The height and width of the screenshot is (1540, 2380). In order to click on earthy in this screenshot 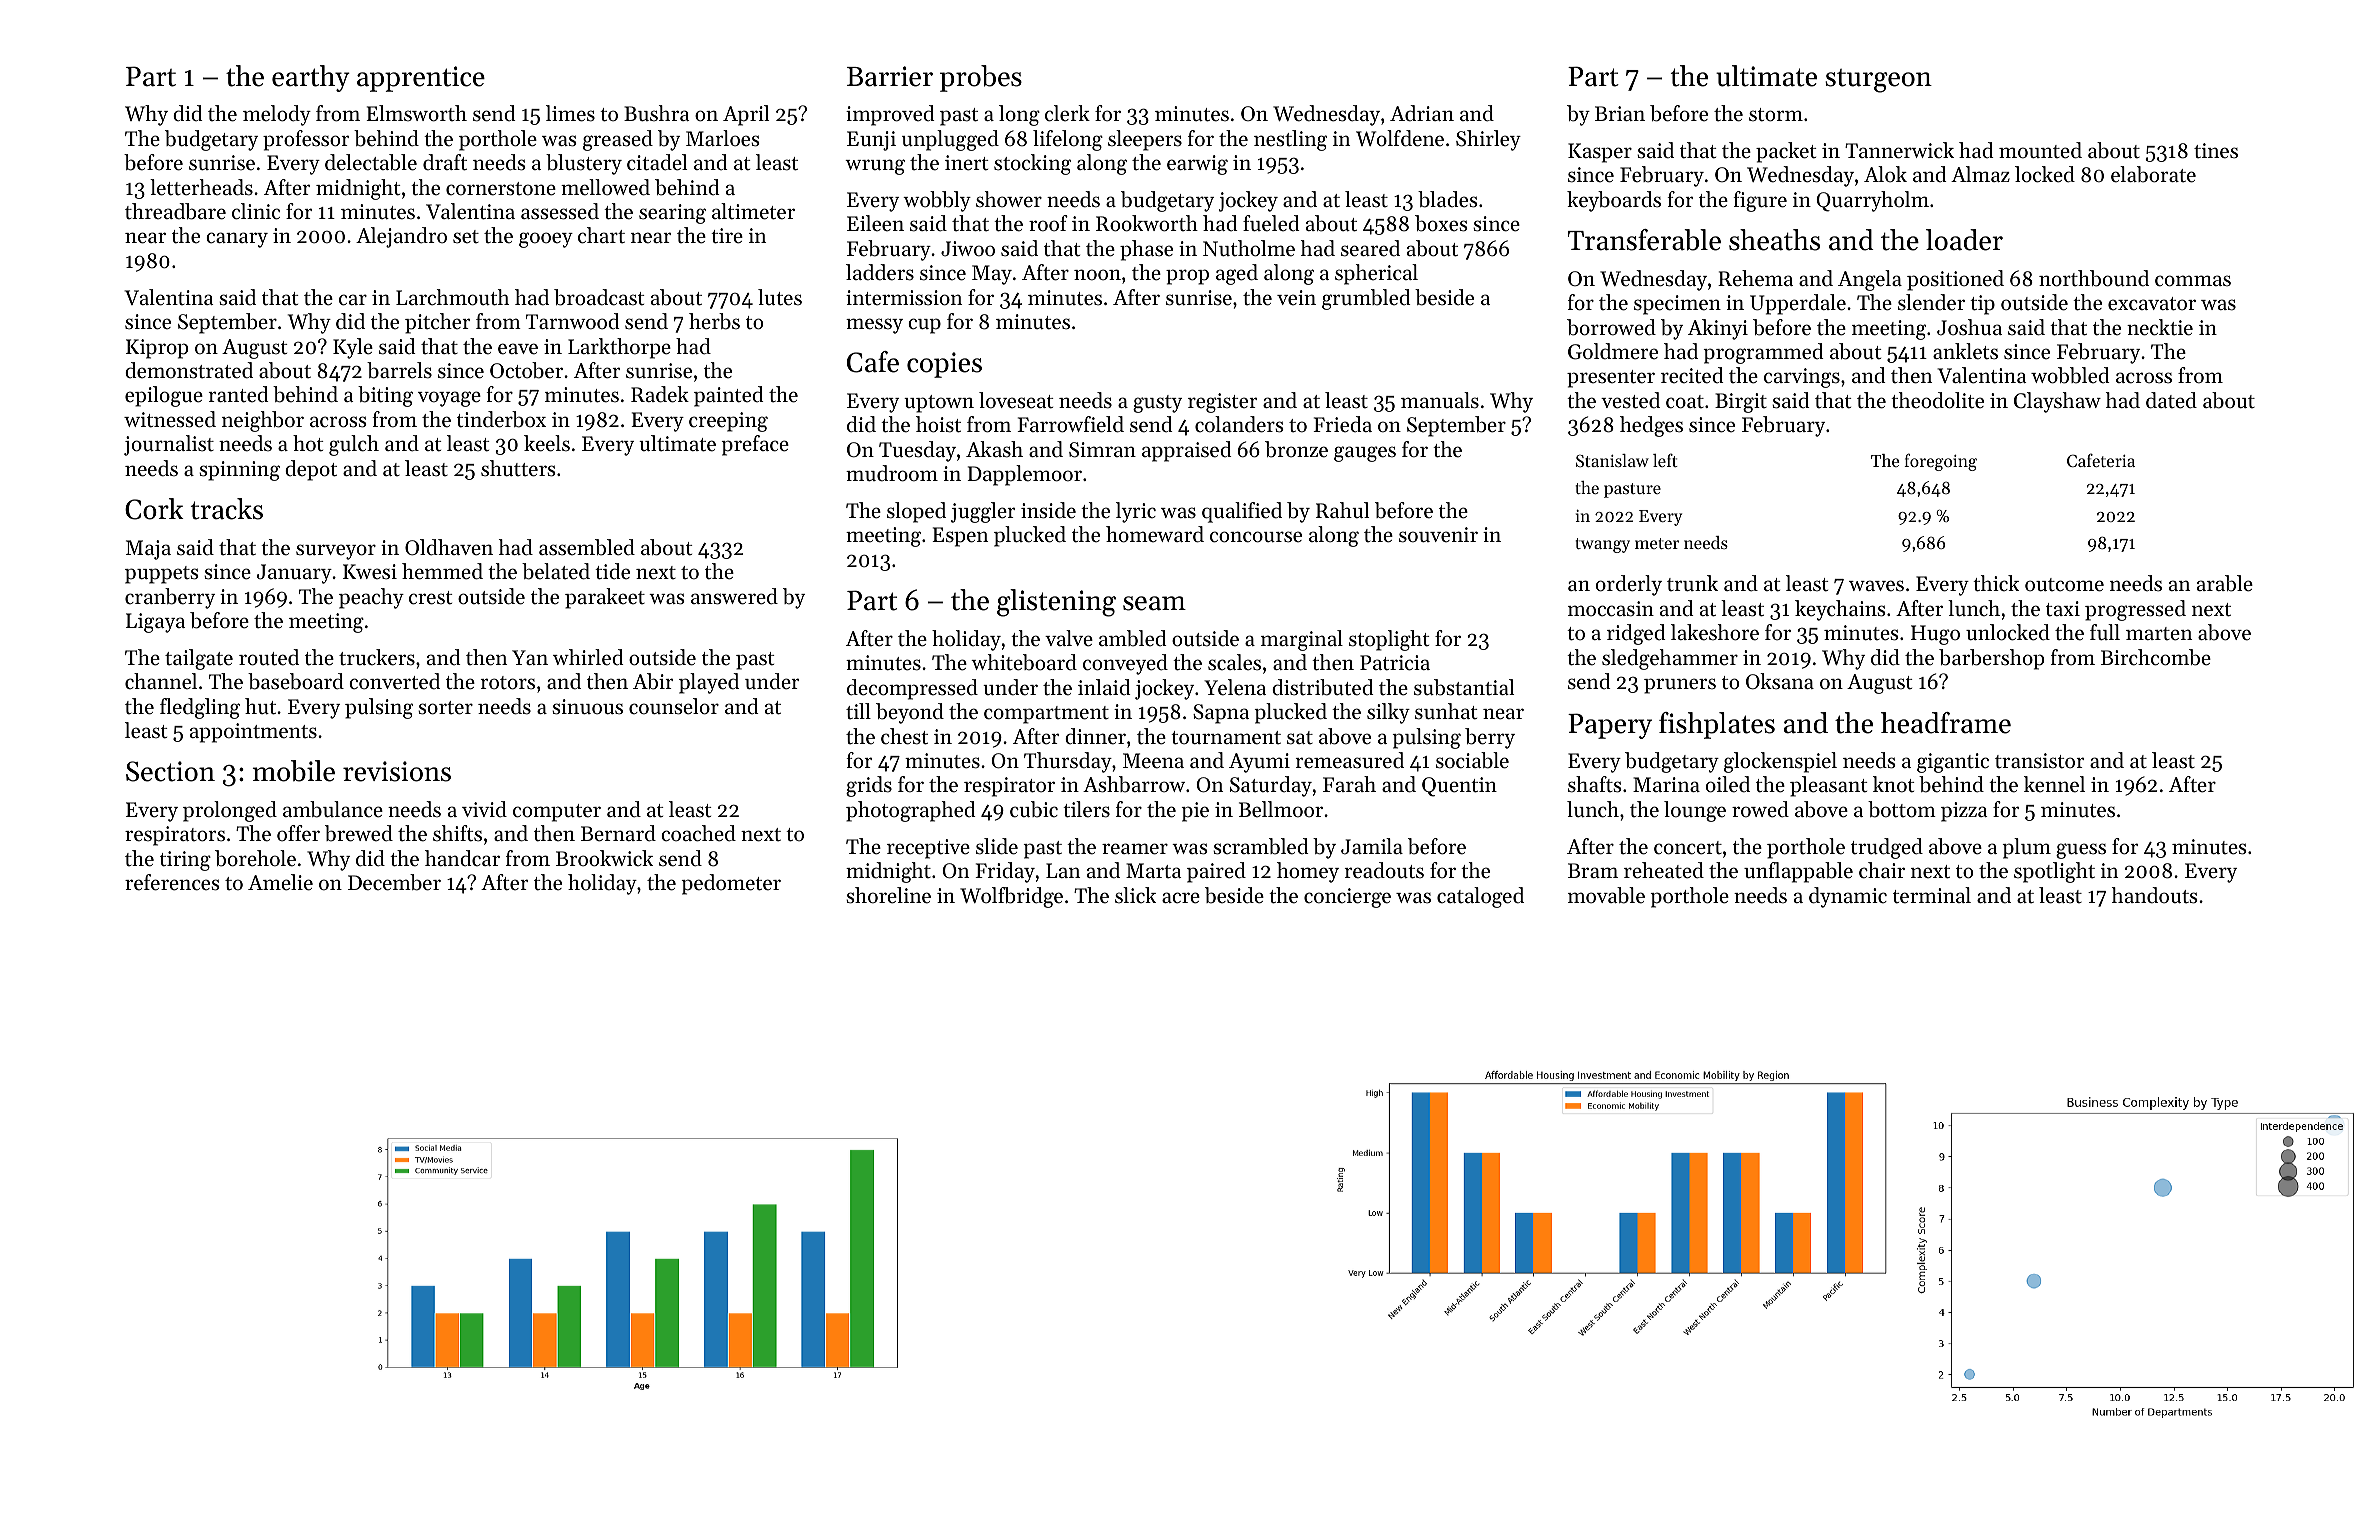, I will do `click(311, 78)`.
